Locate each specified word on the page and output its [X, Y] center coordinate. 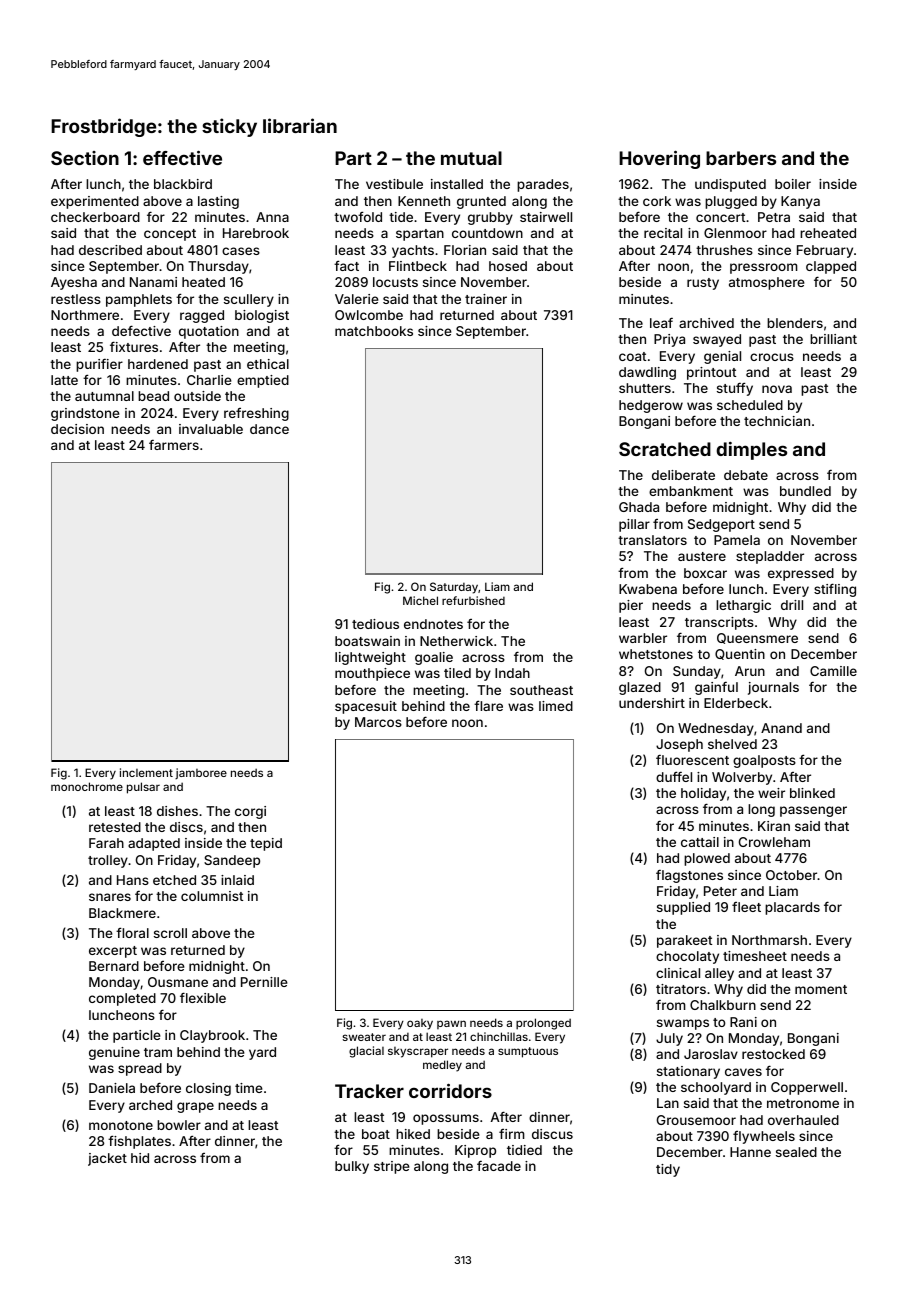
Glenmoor [735, 233]
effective [182, 157]
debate [746, 475]
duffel [674, 776]
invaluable [211, 429]
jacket [107, 1159]
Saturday [454, 588]
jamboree [201, 773]
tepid [266, 844]
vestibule [394, 184]
